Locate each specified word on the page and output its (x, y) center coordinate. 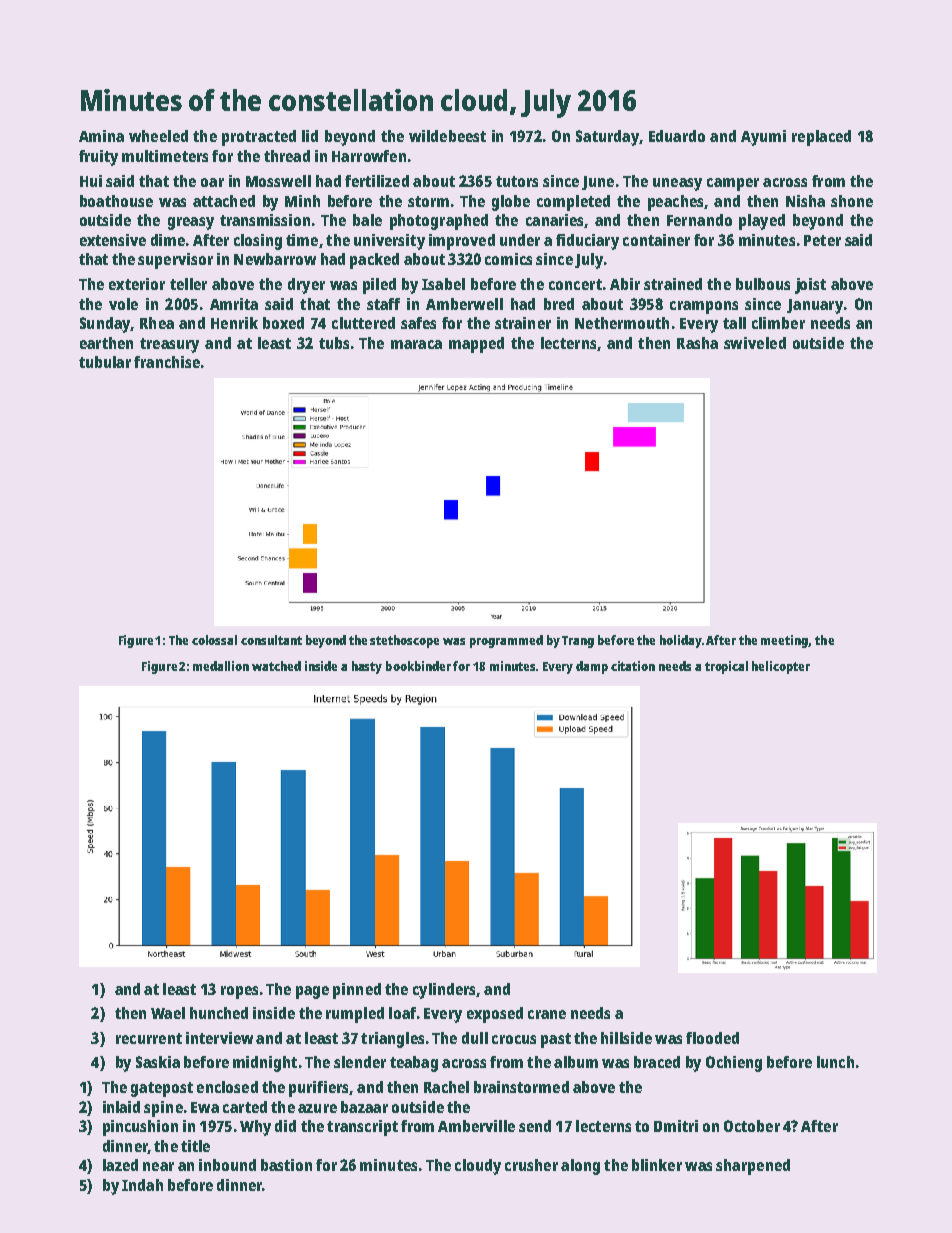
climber (778, 323)
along (580, 1167)
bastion (286, 1165)
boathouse (116, 201)
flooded (712, 1038)
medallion (221, 666)
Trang (578, 642)
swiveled (755, 343)
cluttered (363, 323)
